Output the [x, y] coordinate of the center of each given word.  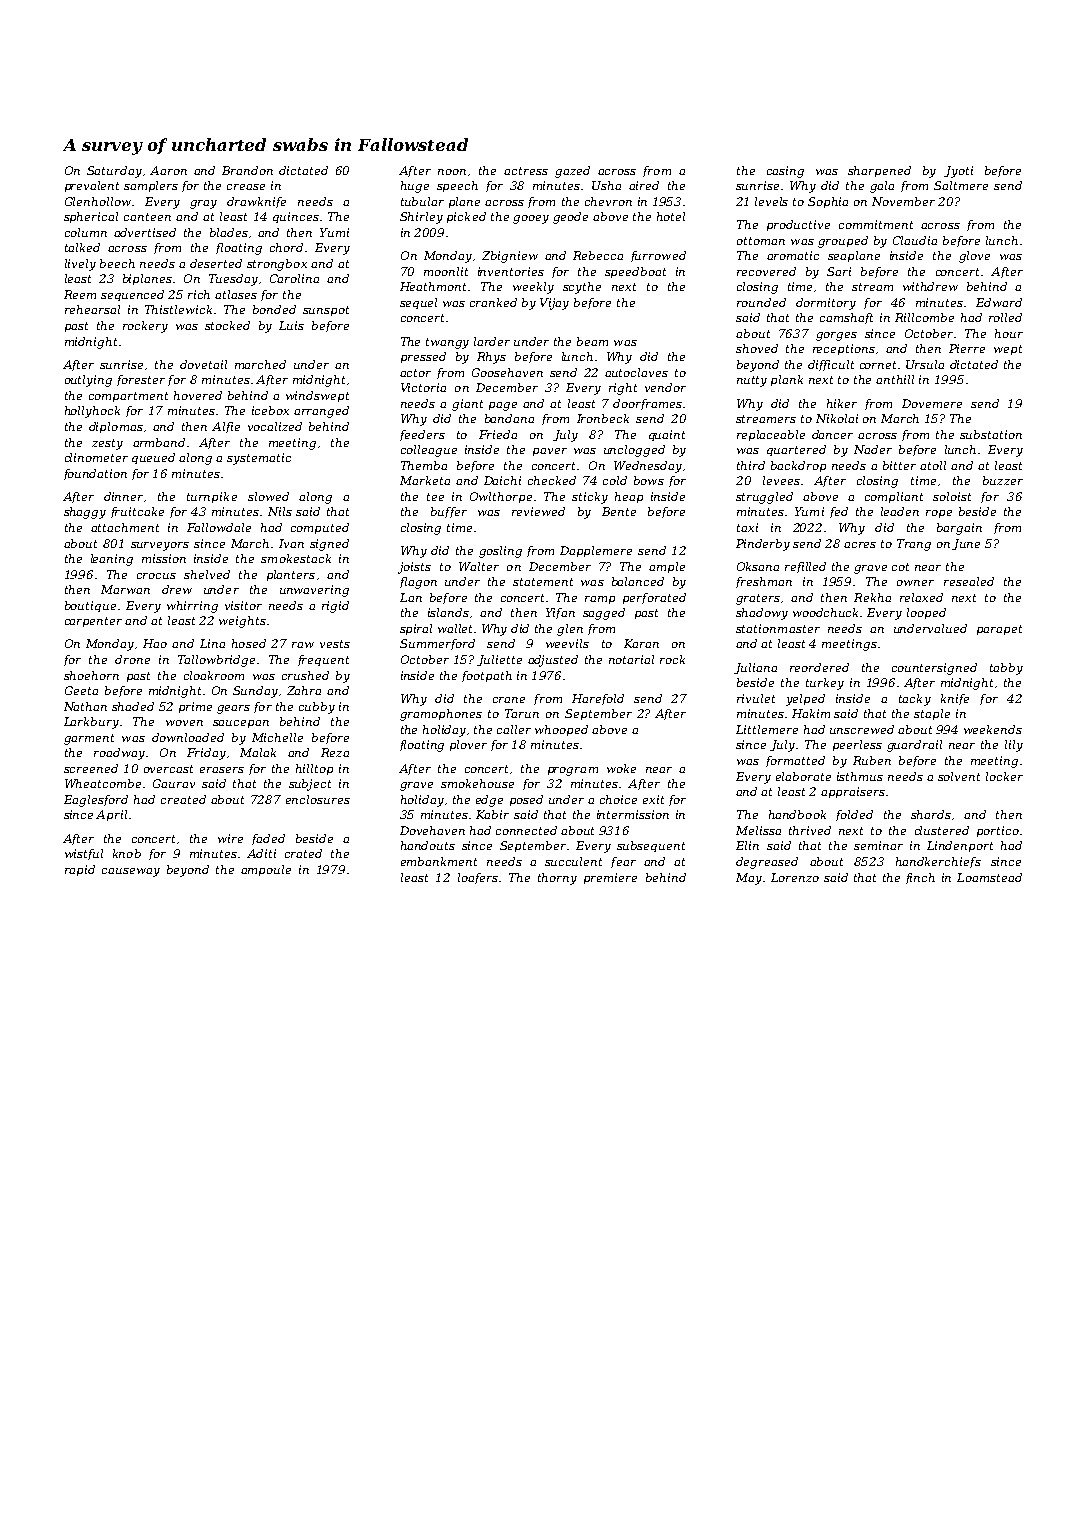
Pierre [967, 348]
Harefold [598, 699]
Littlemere [767, 729]
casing [785, 172]
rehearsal [92, 309]
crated [303, 853]
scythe [582, 288]
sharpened [879, 171]
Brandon [247, 170]
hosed [249, 643]
